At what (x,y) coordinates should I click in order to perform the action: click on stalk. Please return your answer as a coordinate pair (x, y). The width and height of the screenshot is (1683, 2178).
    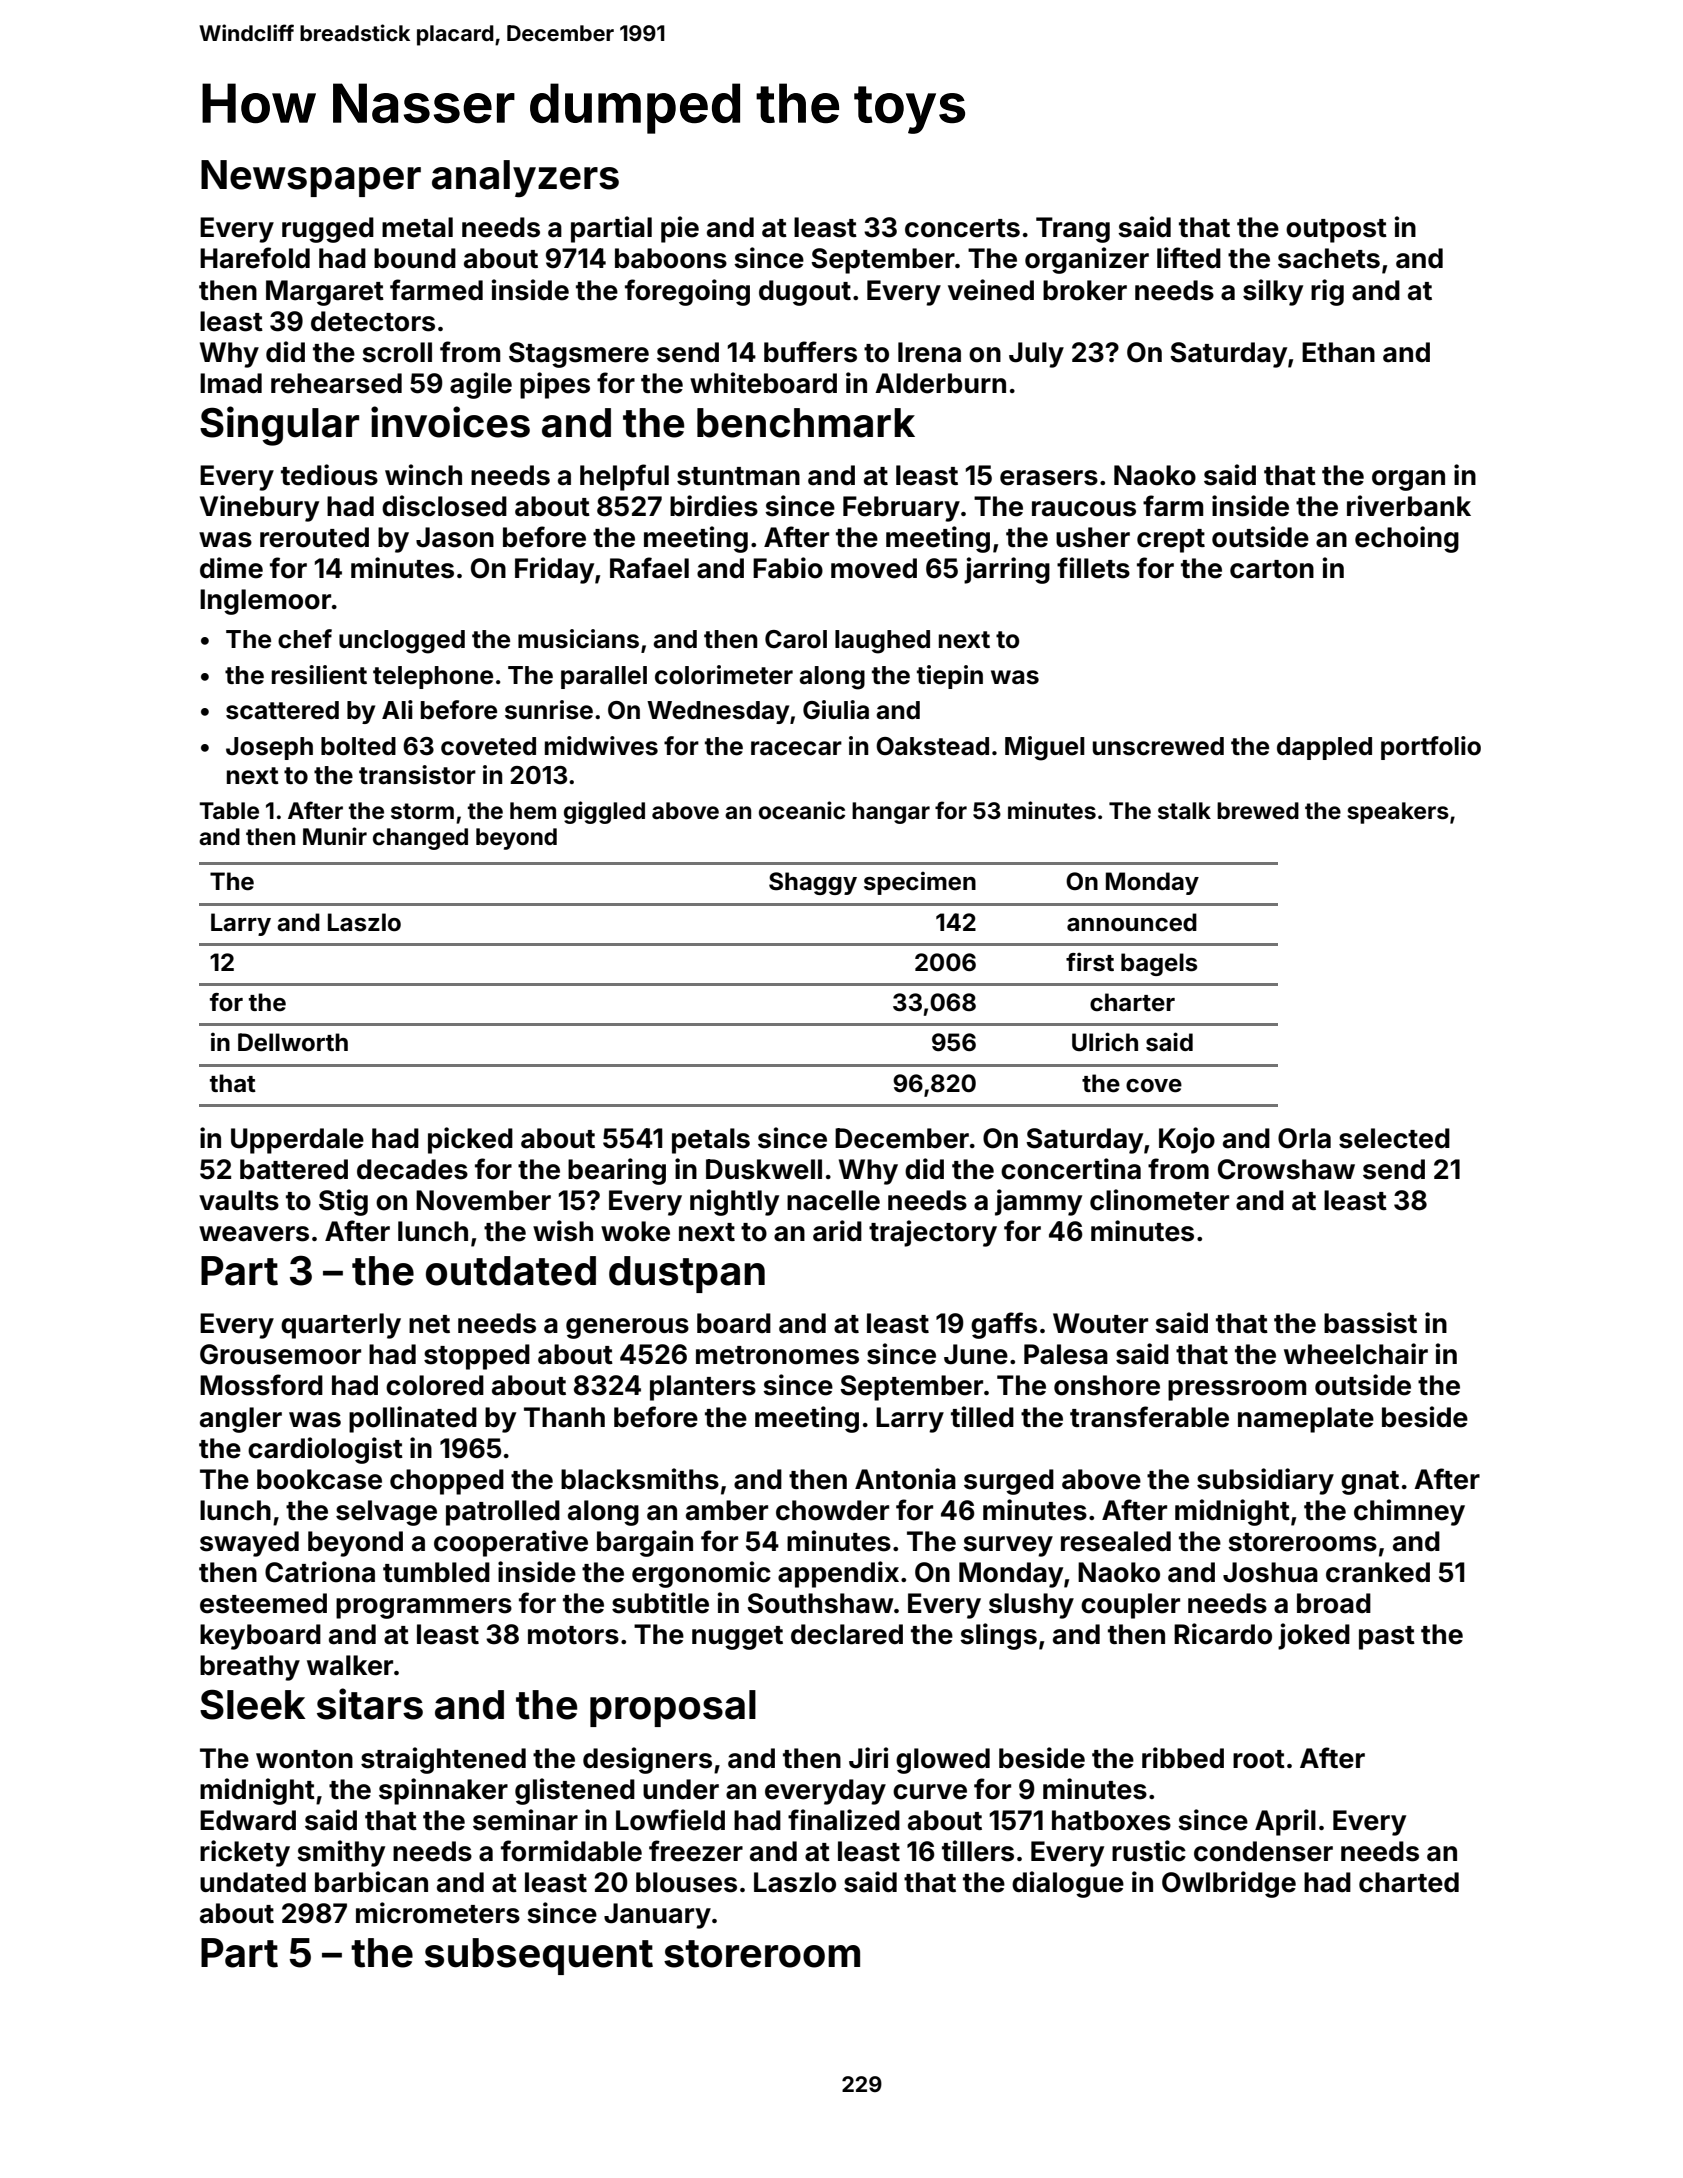
    Looking at the image, I should click on (1184, 811).
